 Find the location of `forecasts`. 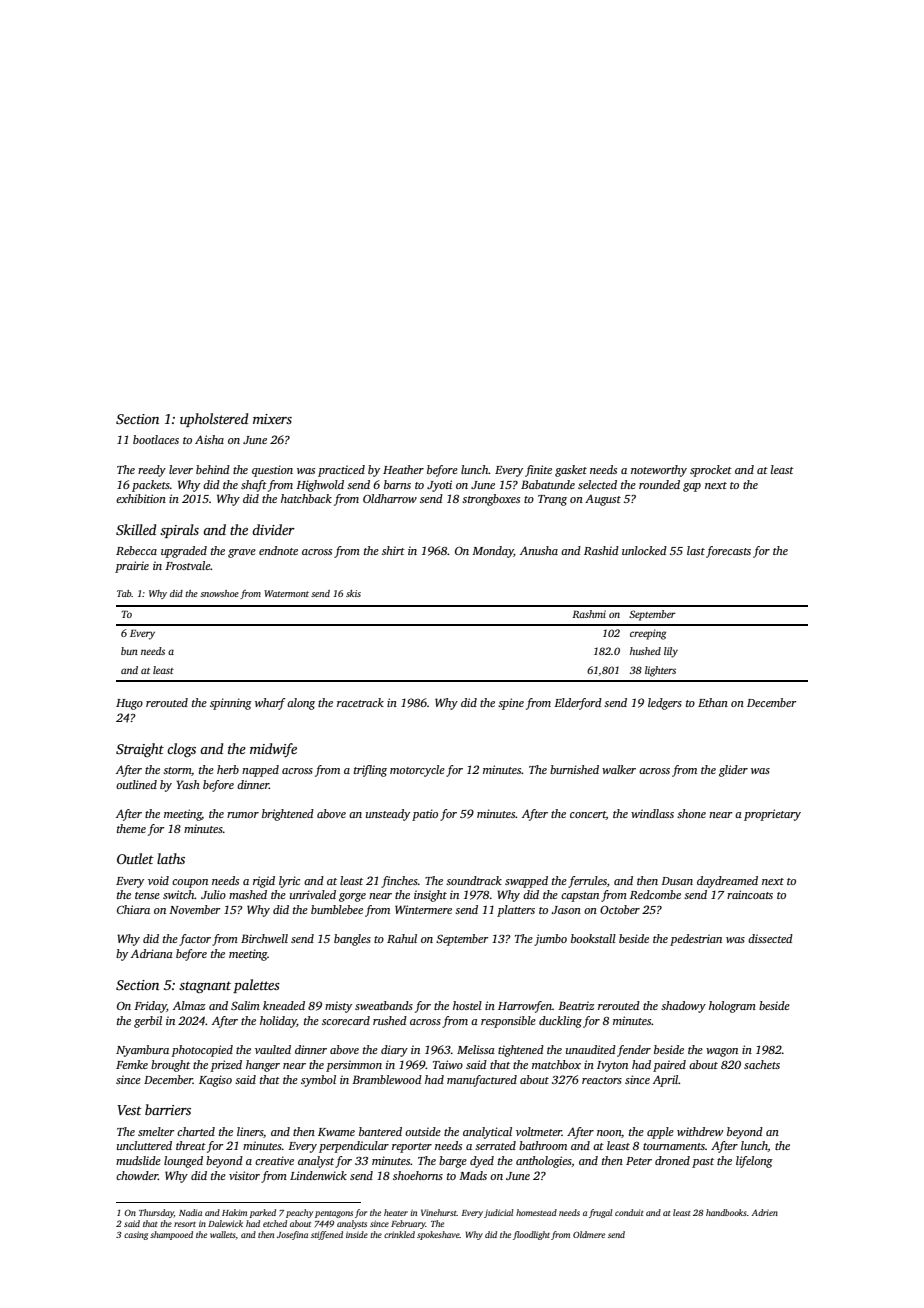

forecasts is located at coordinates (728, 552).
